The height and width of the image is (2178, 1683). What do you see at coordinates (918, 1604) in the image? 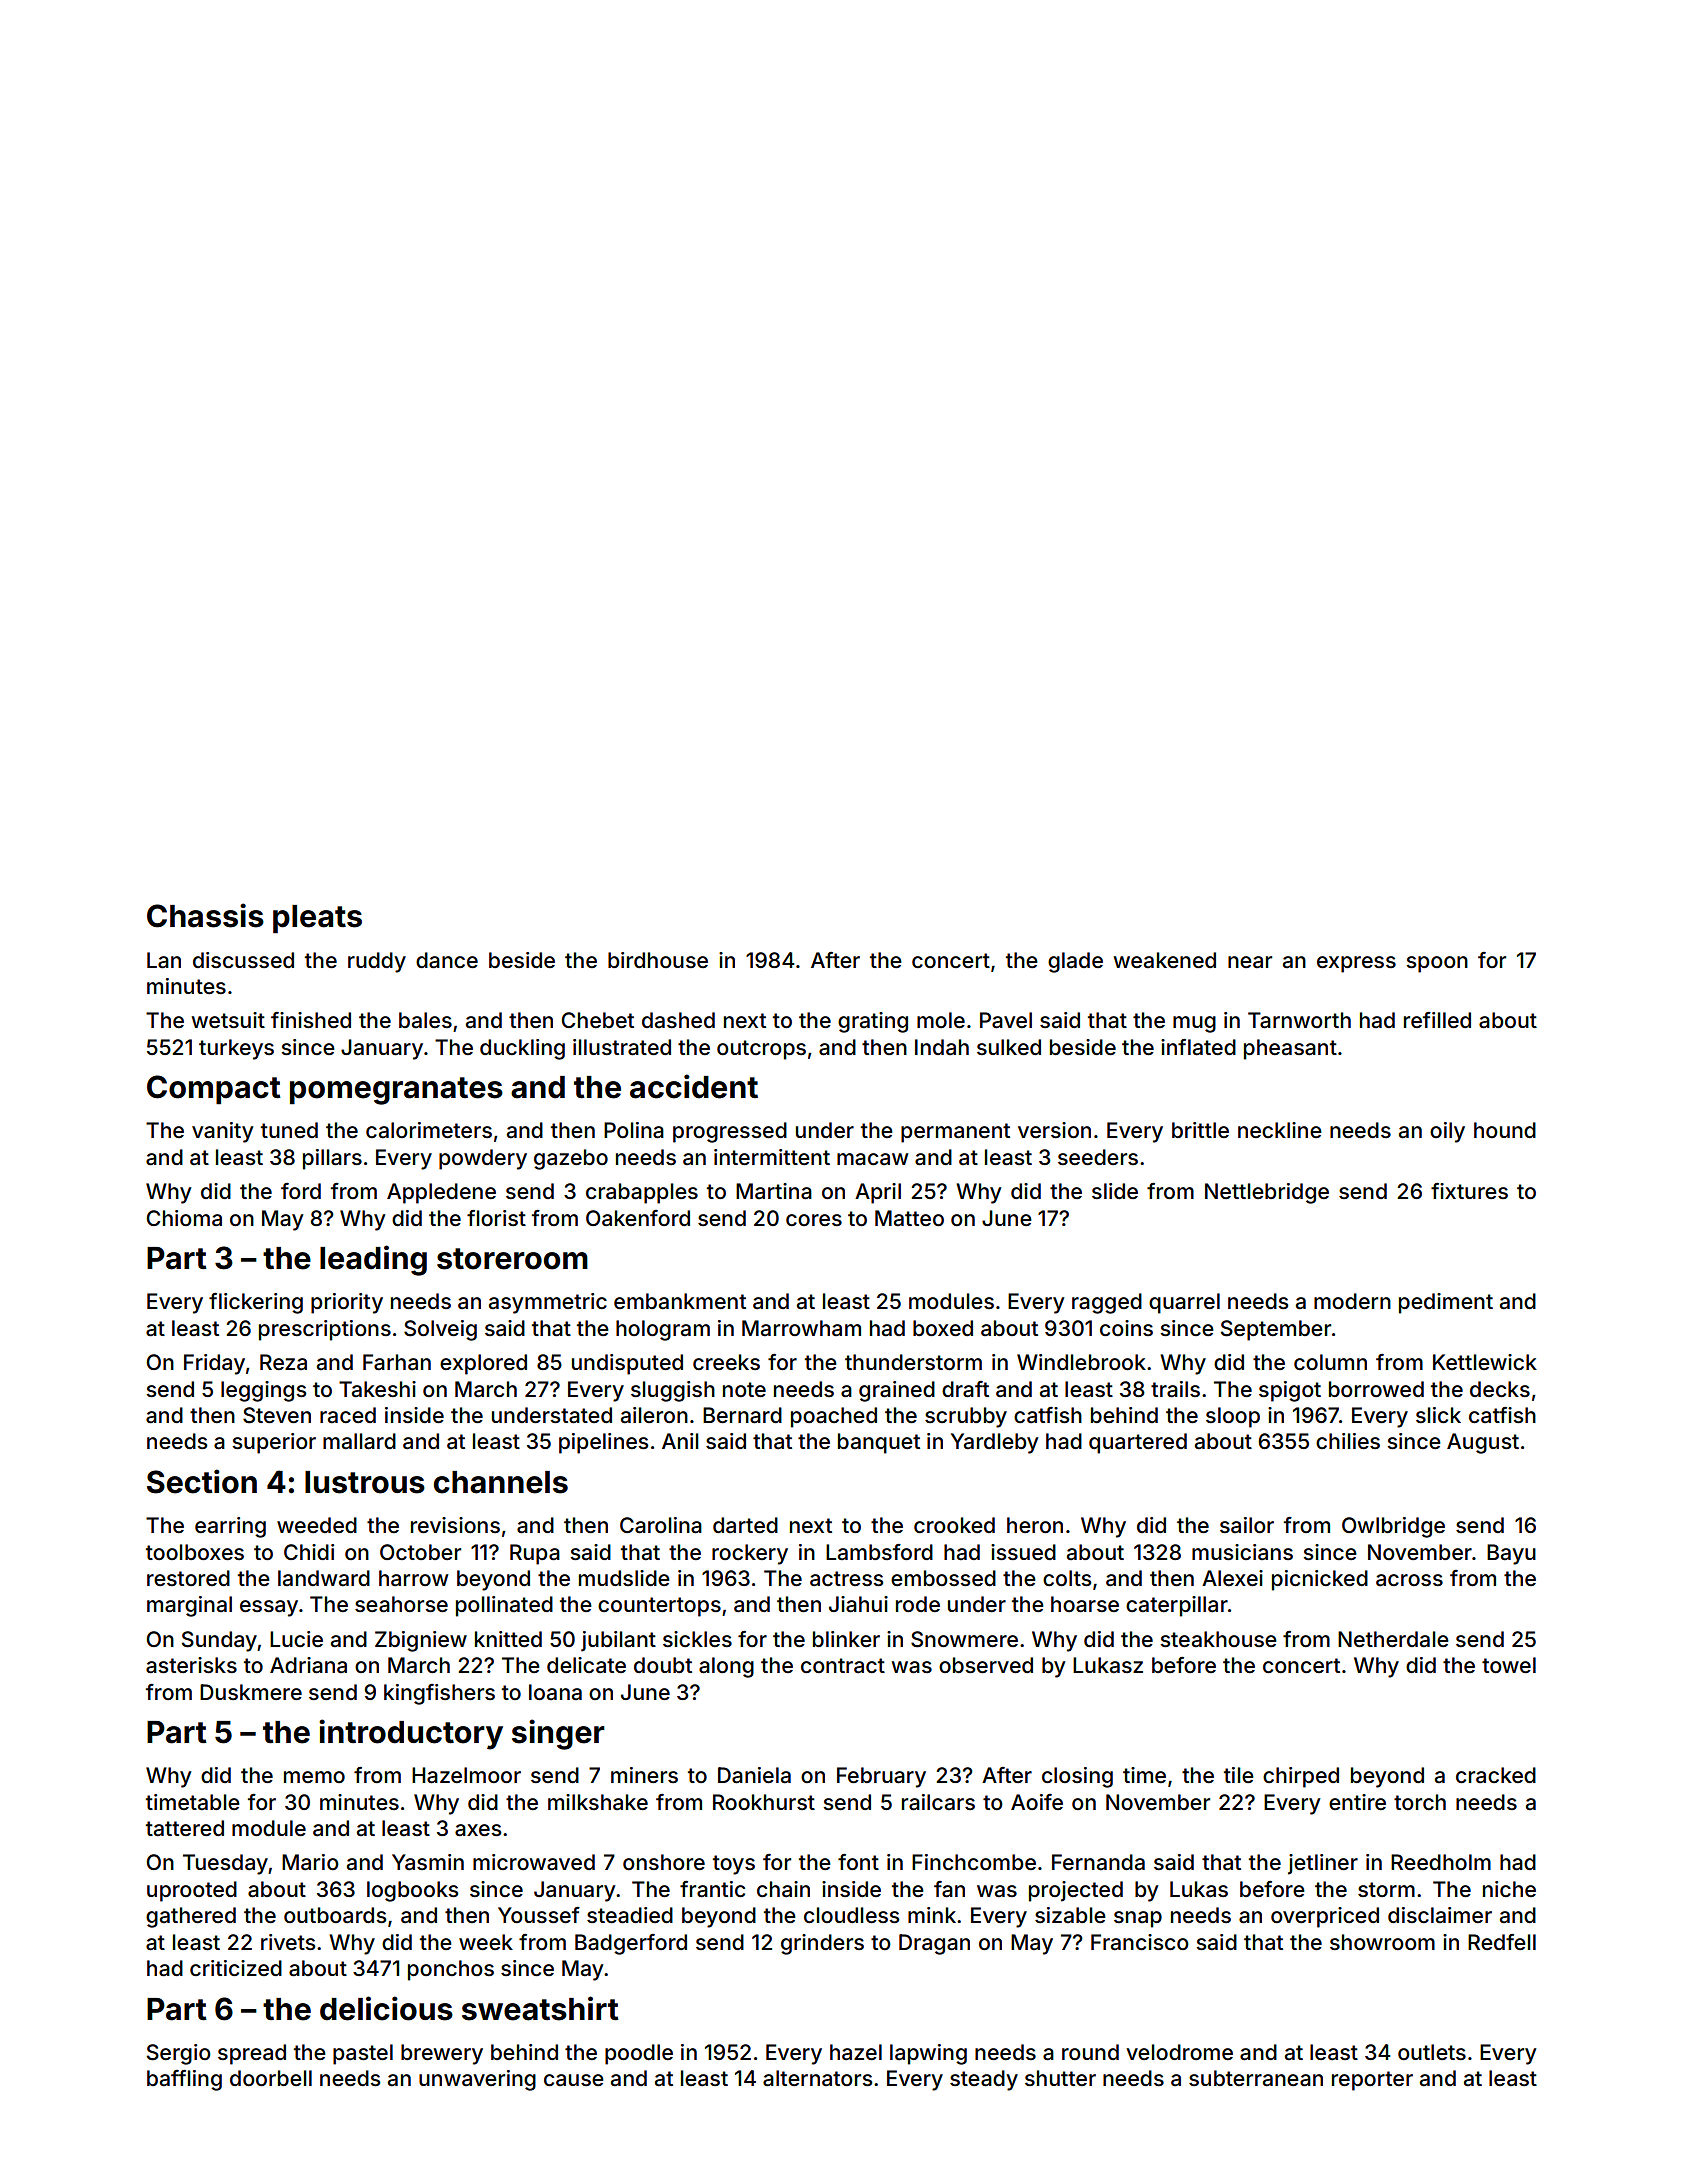
I see `rode` at bounding box center [918, 1604].
